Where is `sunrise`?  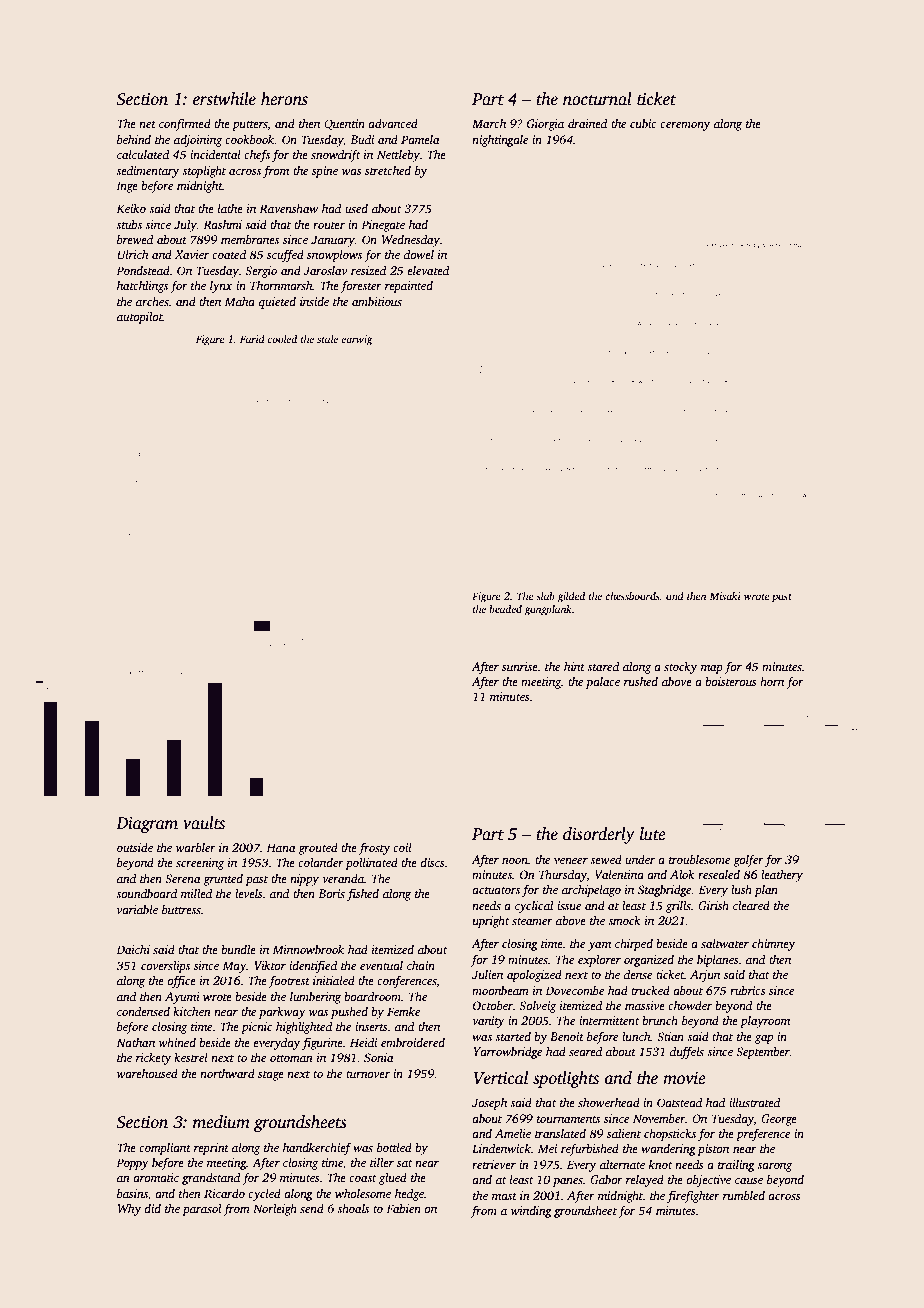 sunrise is located at coordinates (519, 666).
